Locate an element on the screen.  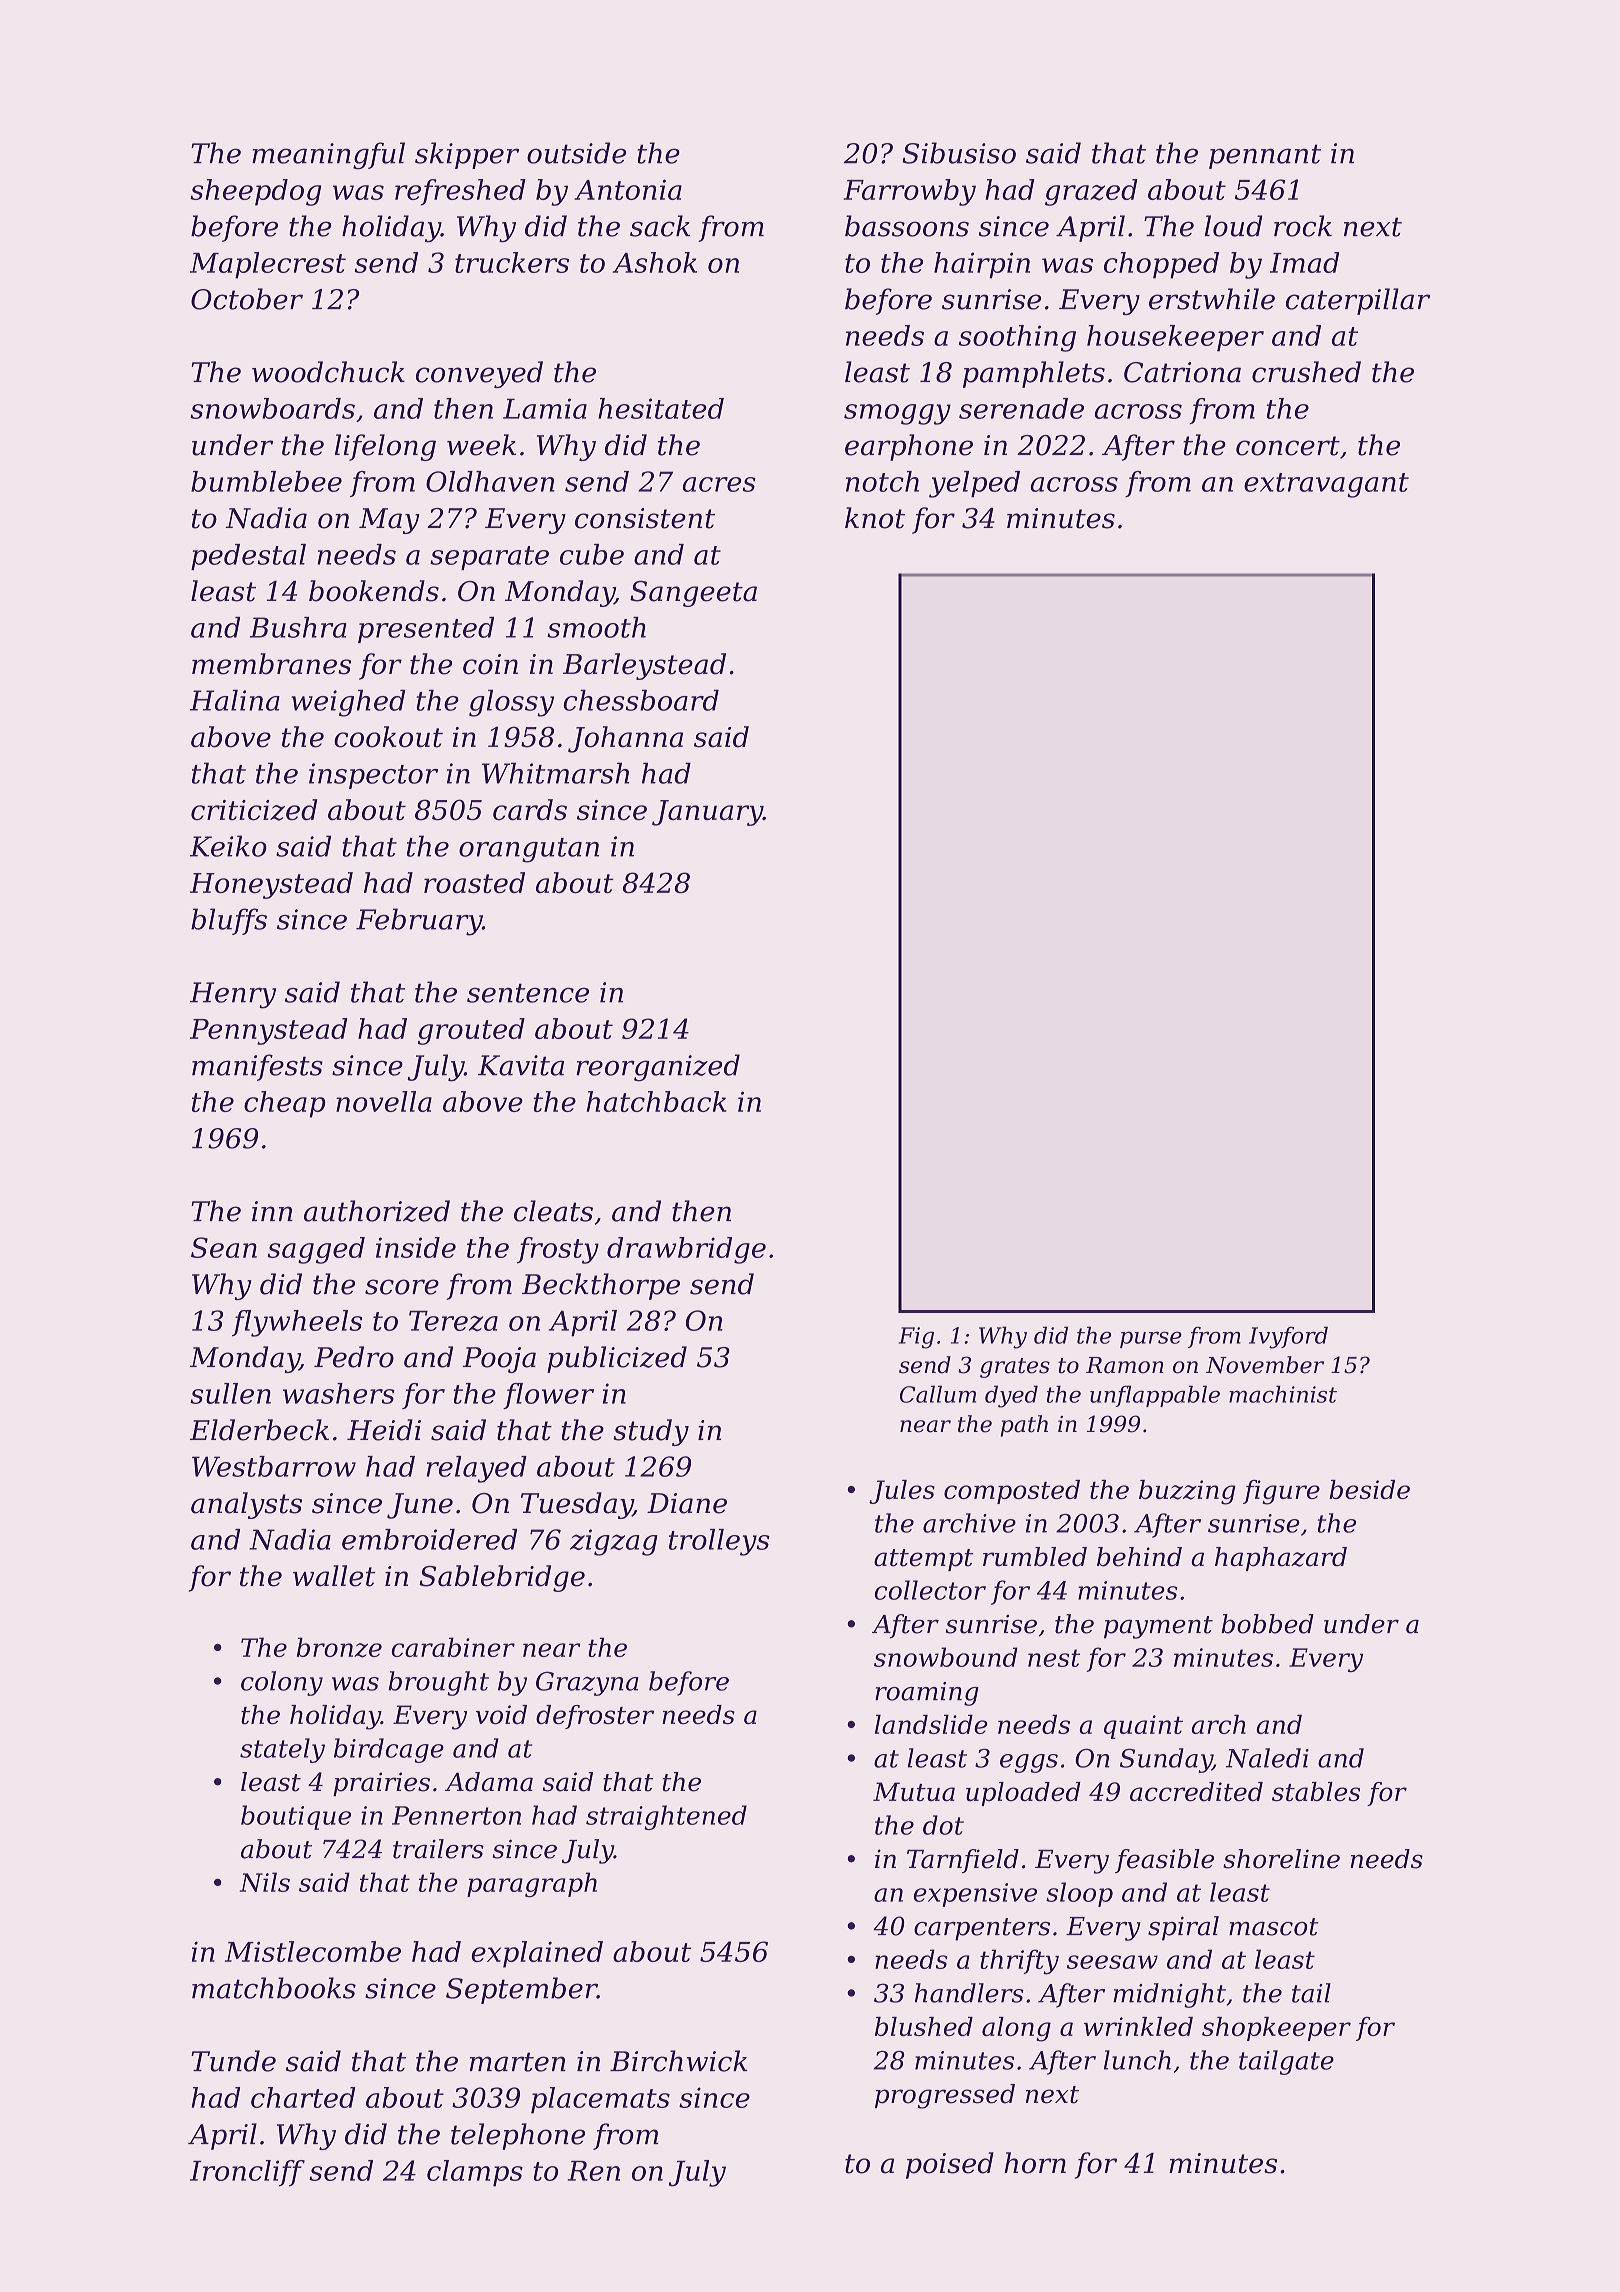
Ivyford is located at coordinates (1288, 1337).
